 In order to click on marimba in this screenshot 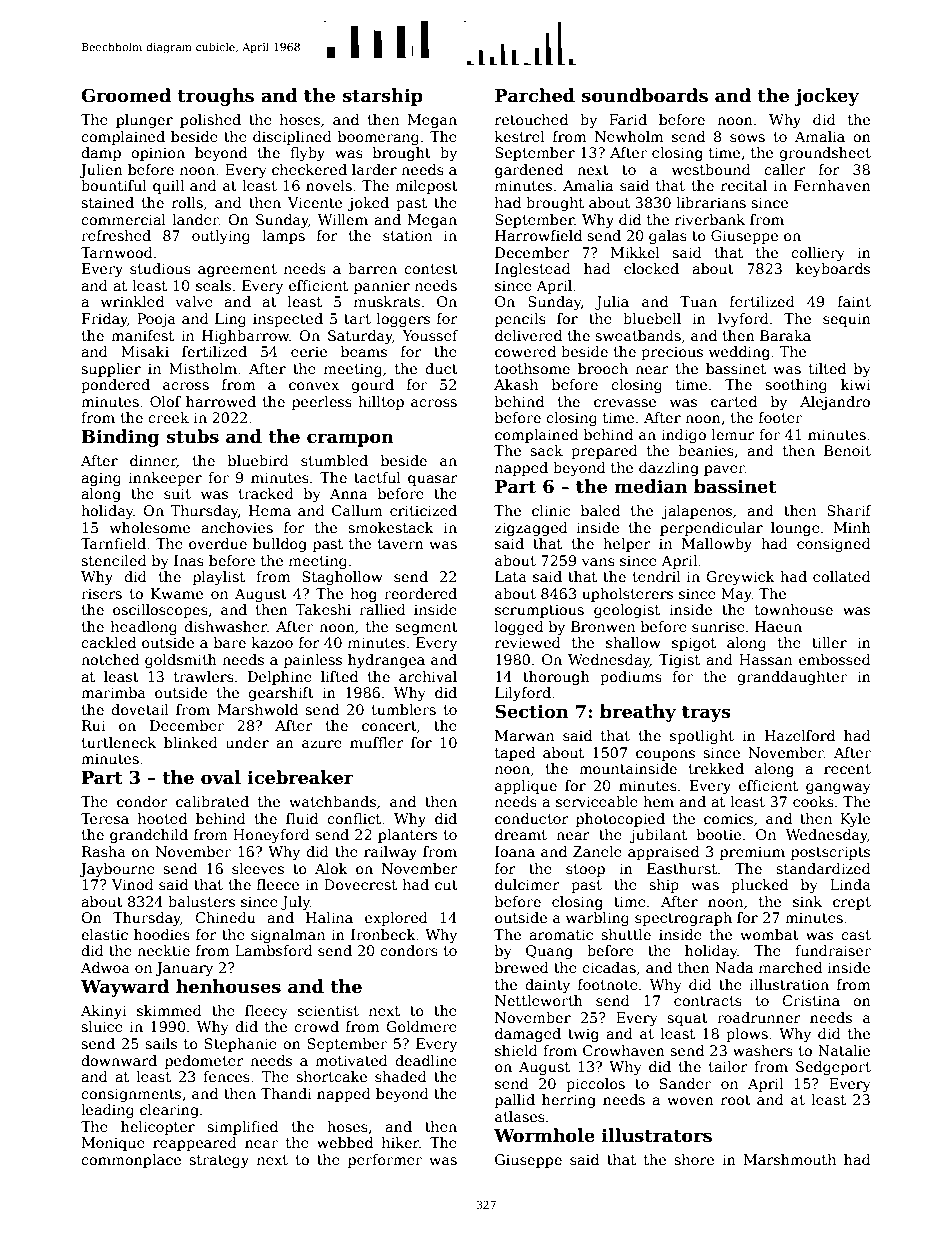, I will do `click(113, 692)`.
